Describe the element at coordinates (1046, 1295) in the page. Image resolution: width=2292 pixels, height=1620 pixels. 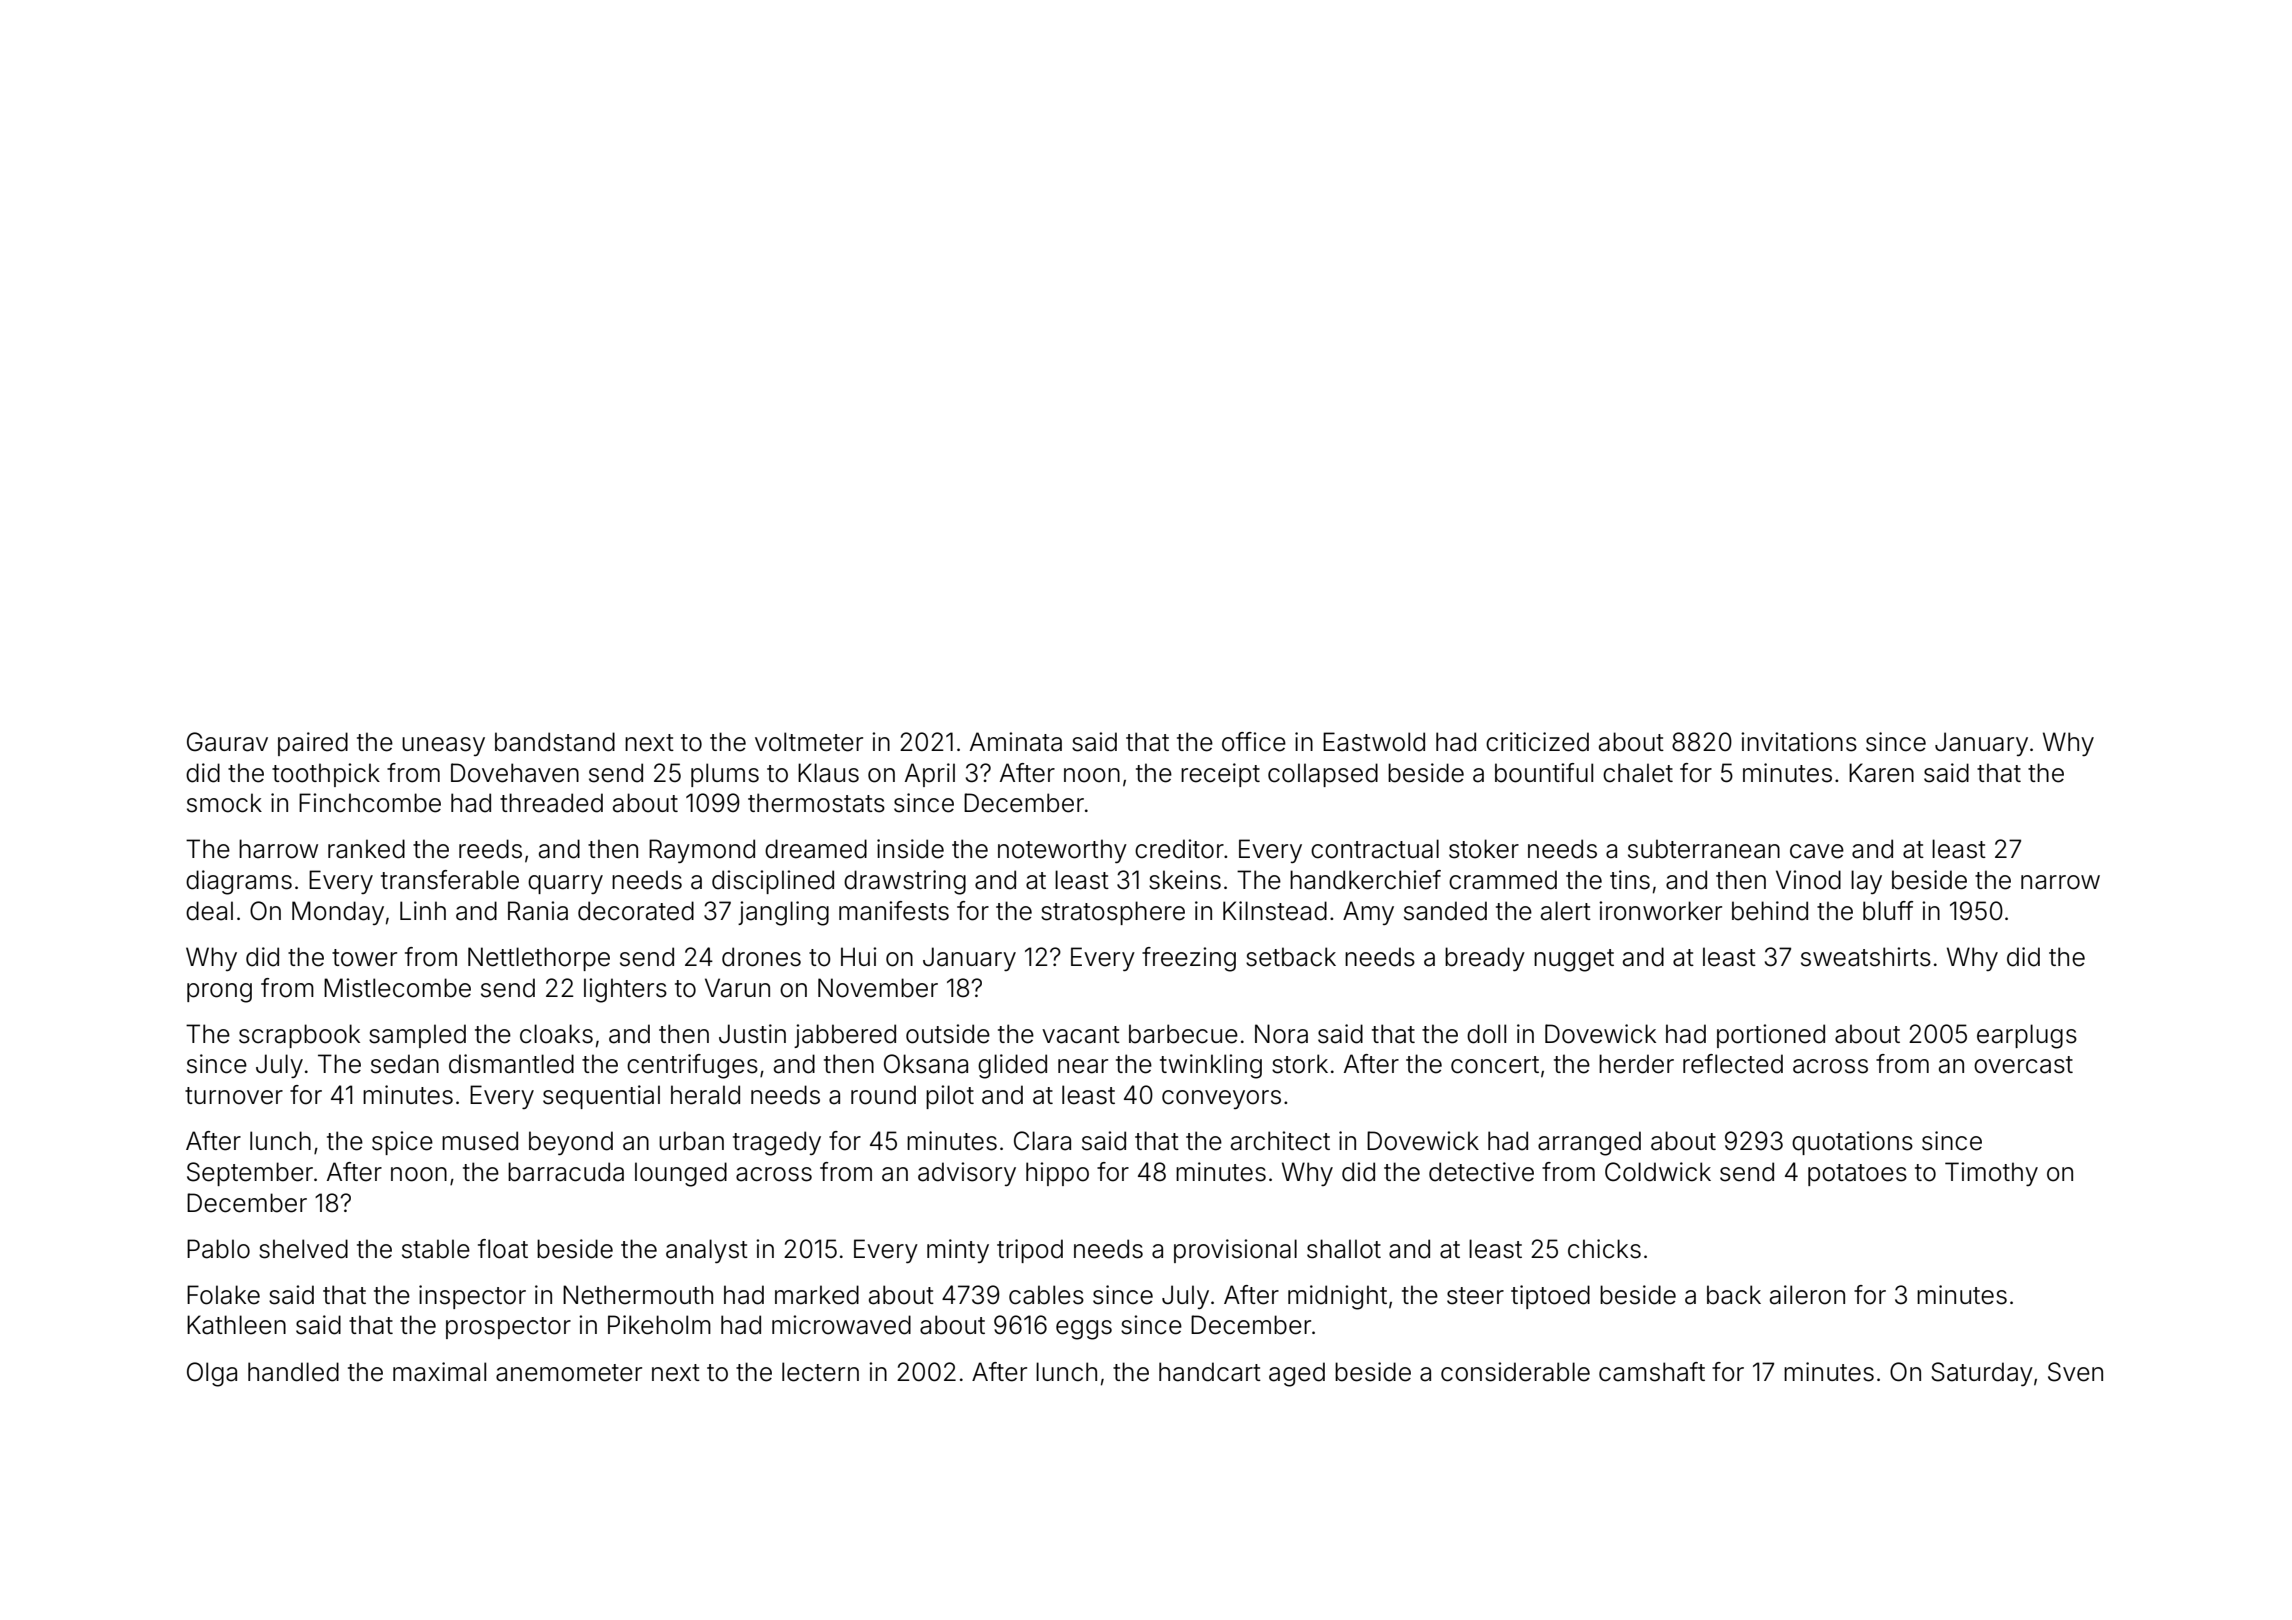
I see `cables` at that location.
